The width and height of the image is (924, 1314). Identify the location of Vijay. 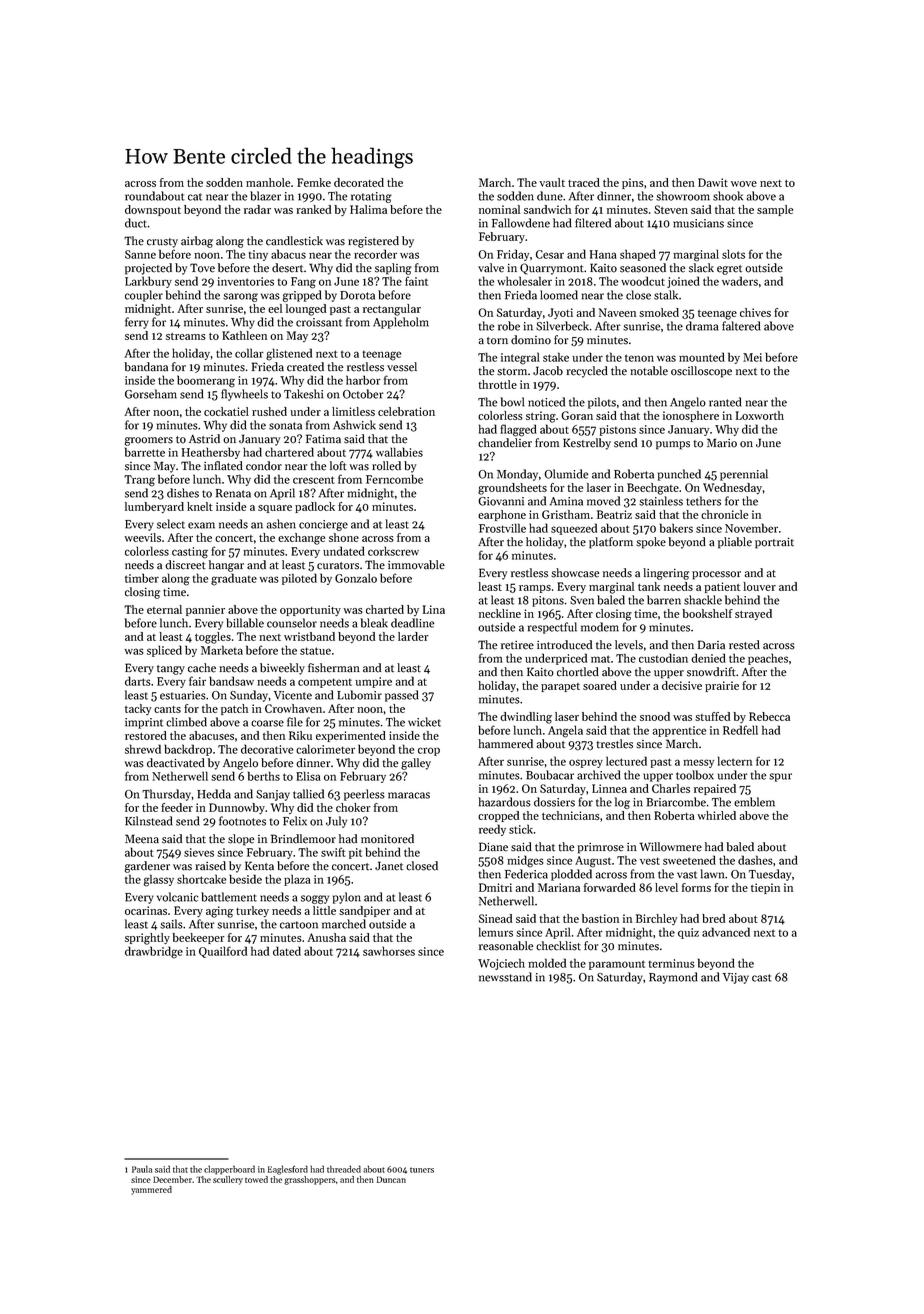
(736, 978).
